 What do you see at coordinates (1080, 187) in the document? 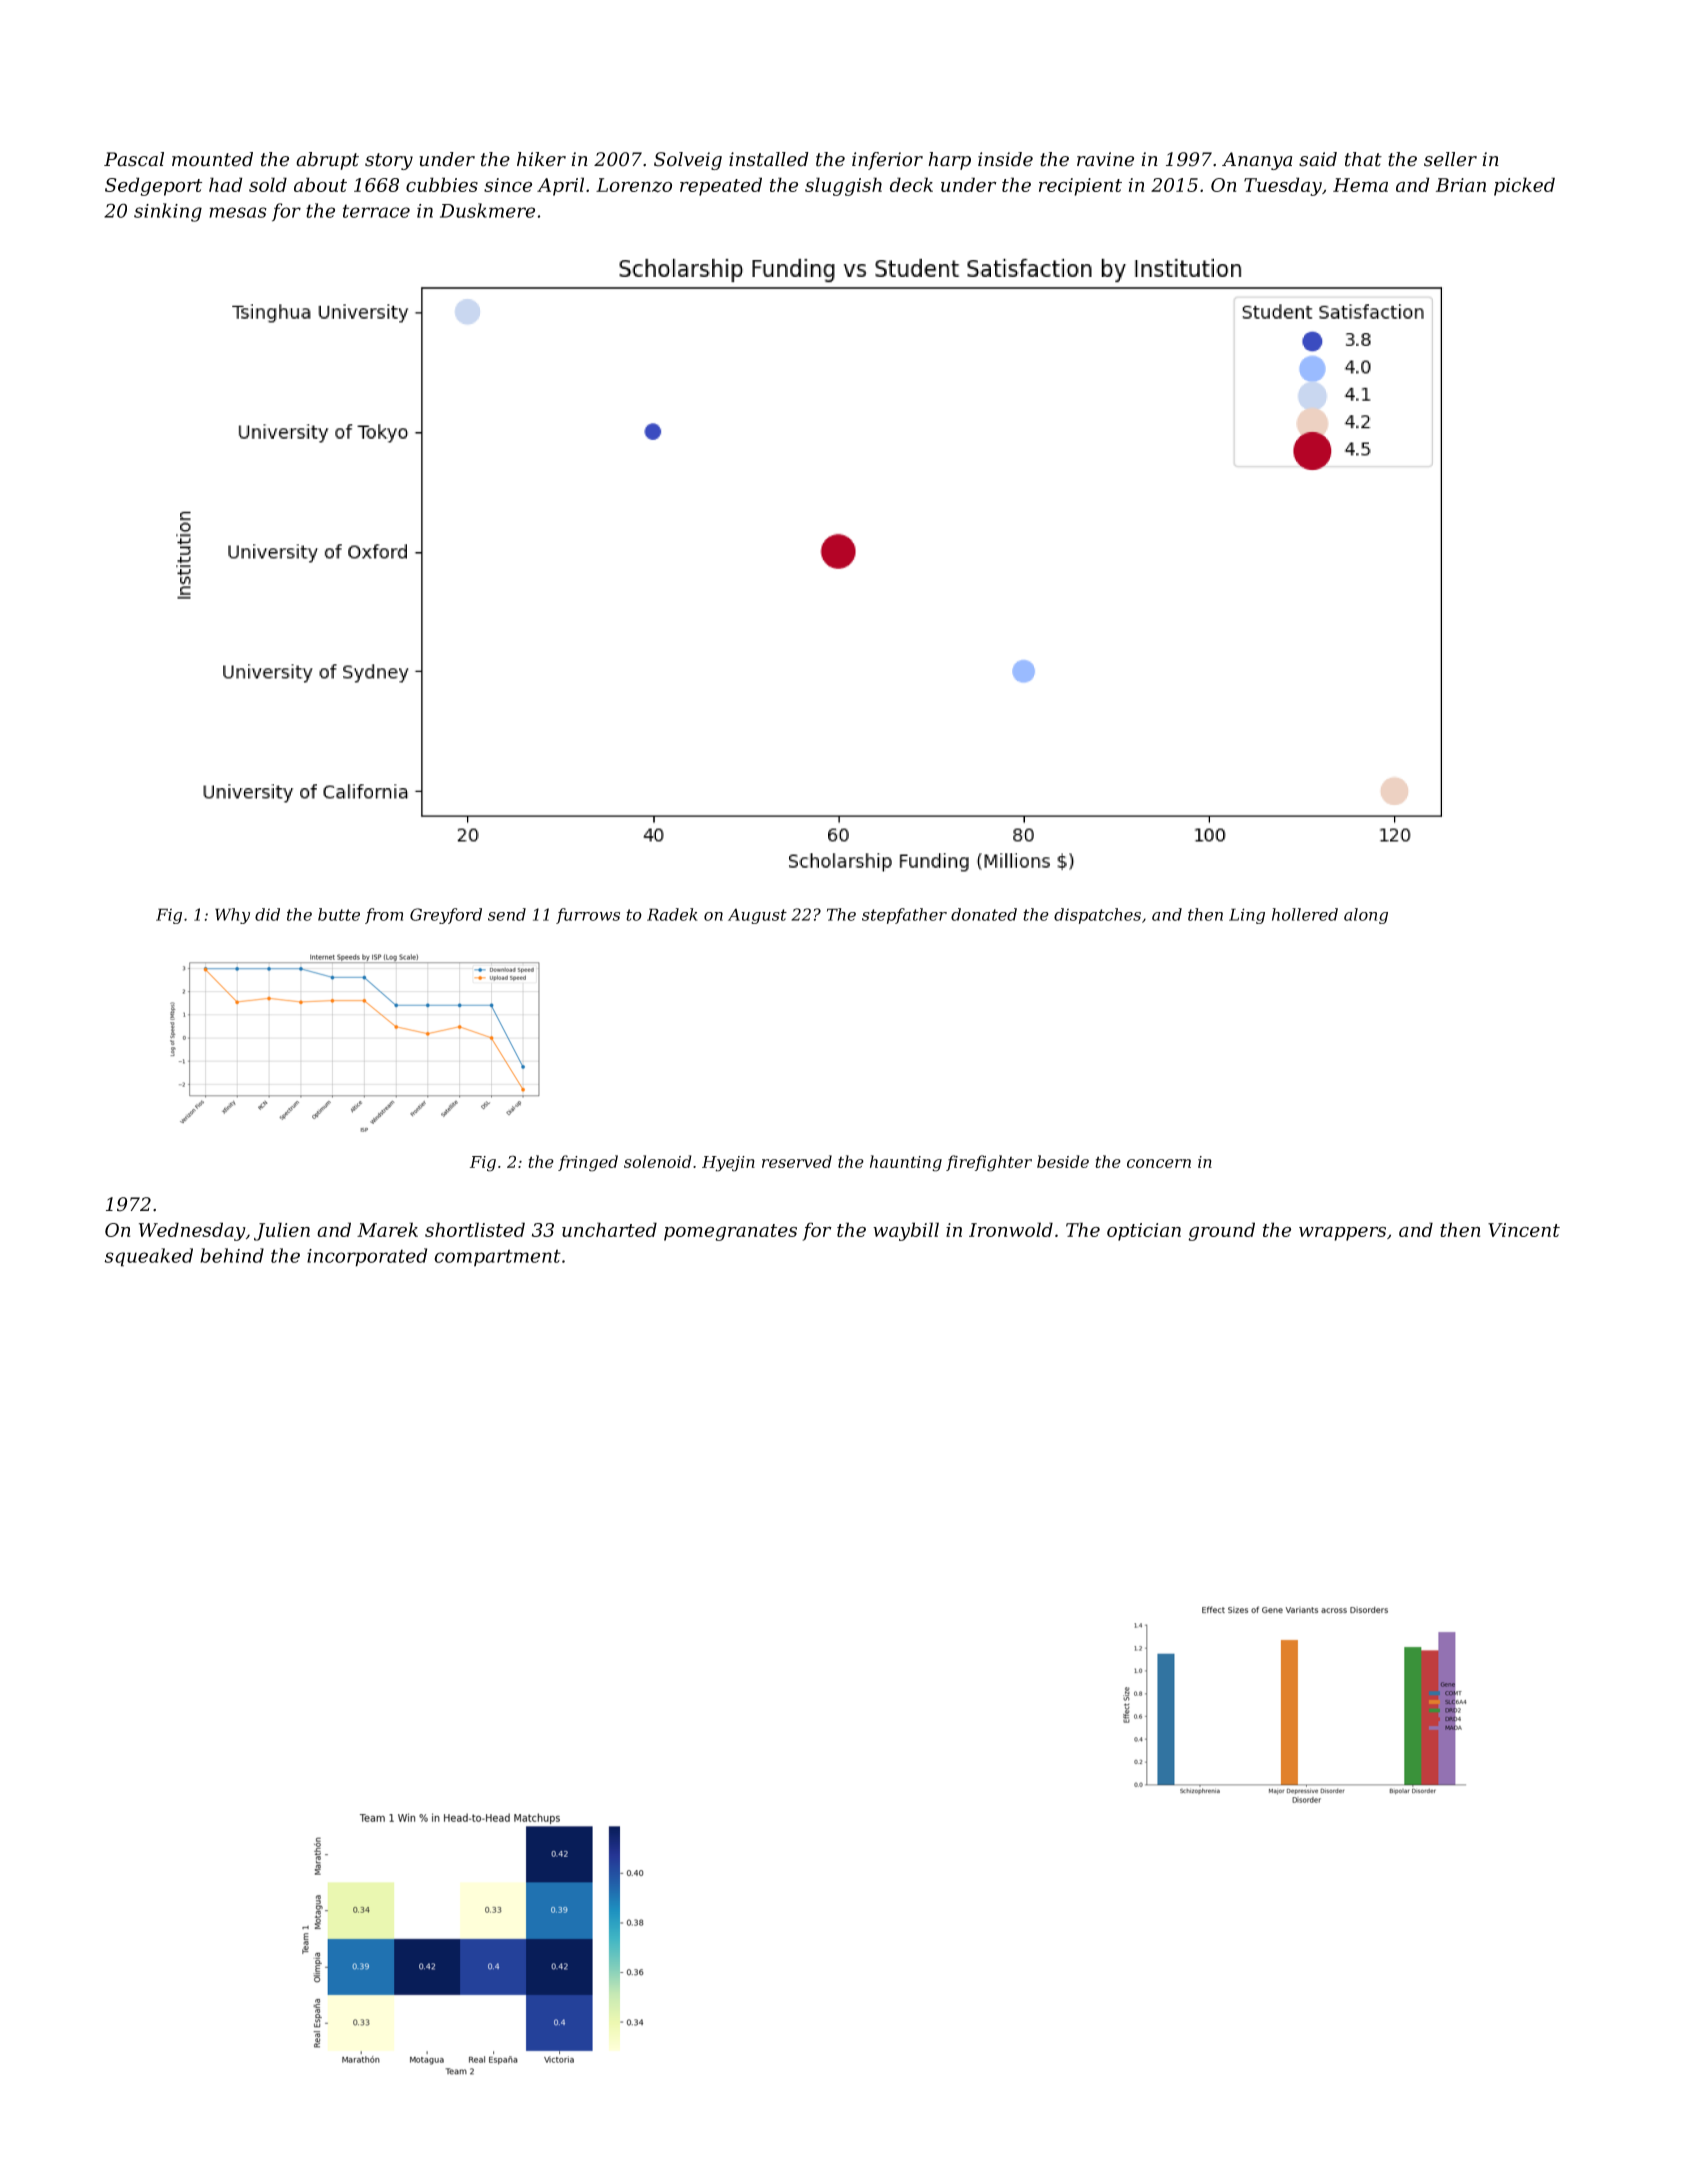
I see `recipient` at bounding box center [1080, 187].
